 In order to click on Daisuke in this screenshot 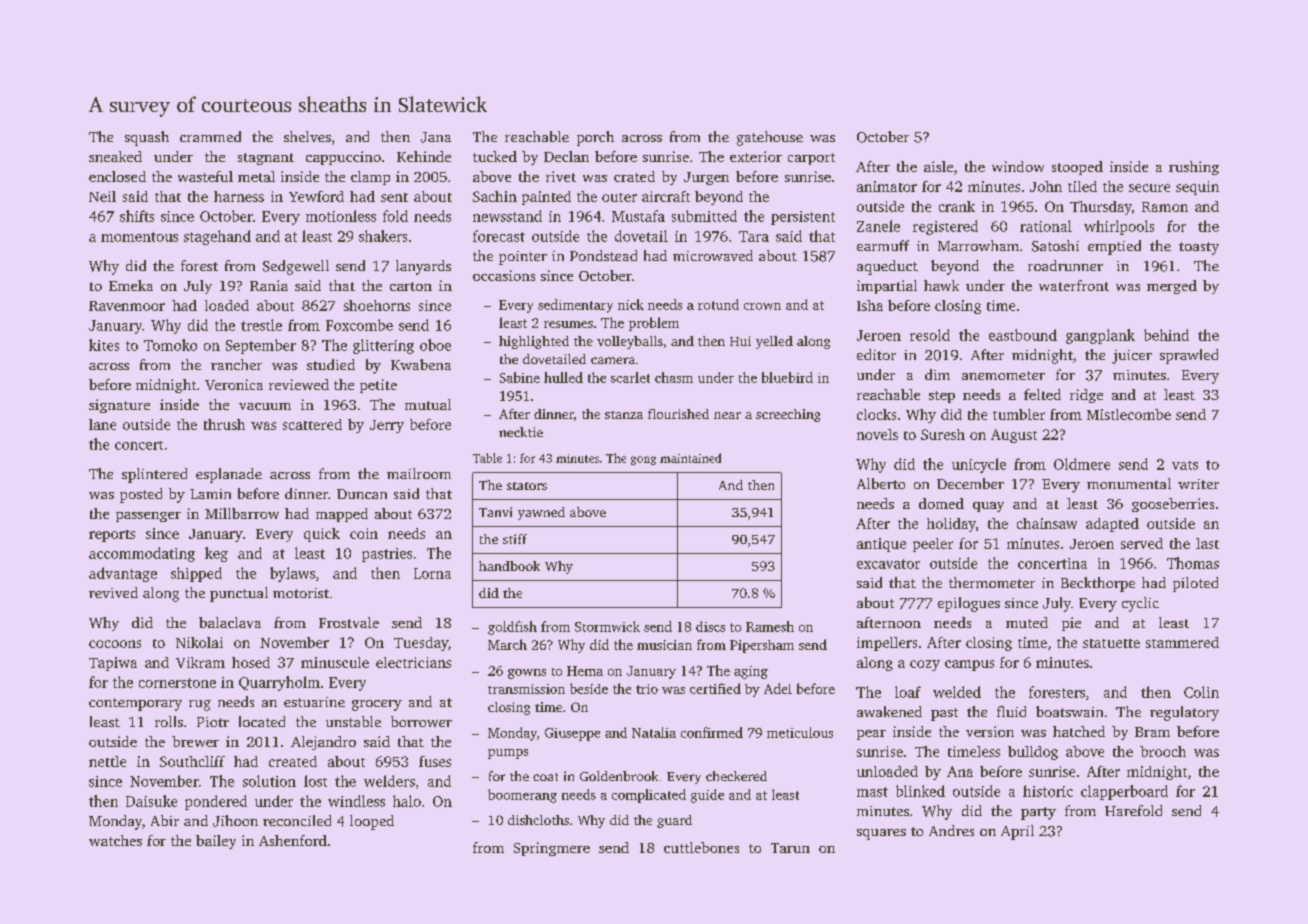, I will do `click(151, 801)`.
